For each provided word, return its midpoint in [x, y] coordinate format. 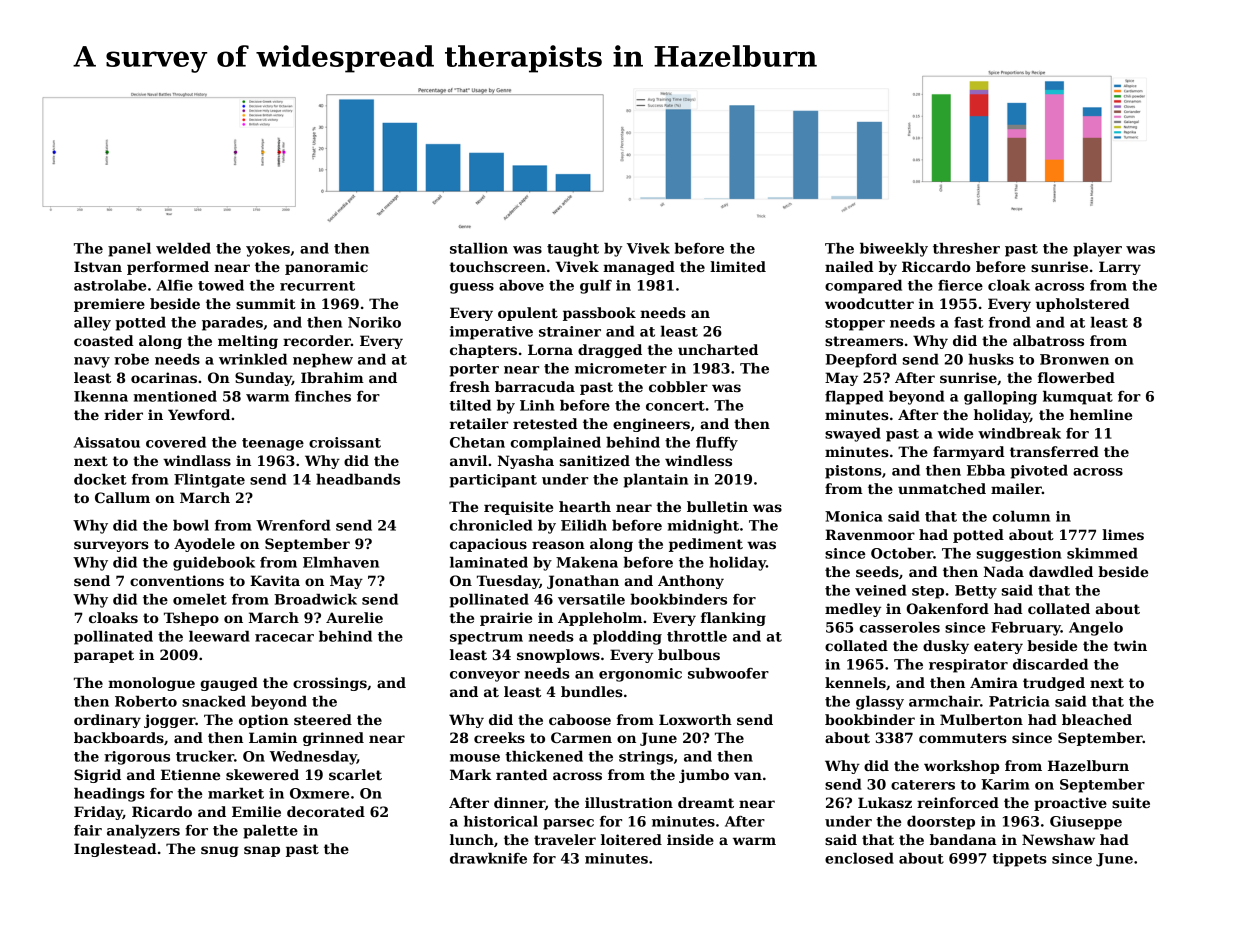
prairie [506, 619]
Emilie [256, 811]
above [521, 285]
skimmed [1102, 553]
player [1097, 250]
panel [129, 250]
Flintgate [209, 481]
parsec [568, 824]
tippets [1019, 860]
